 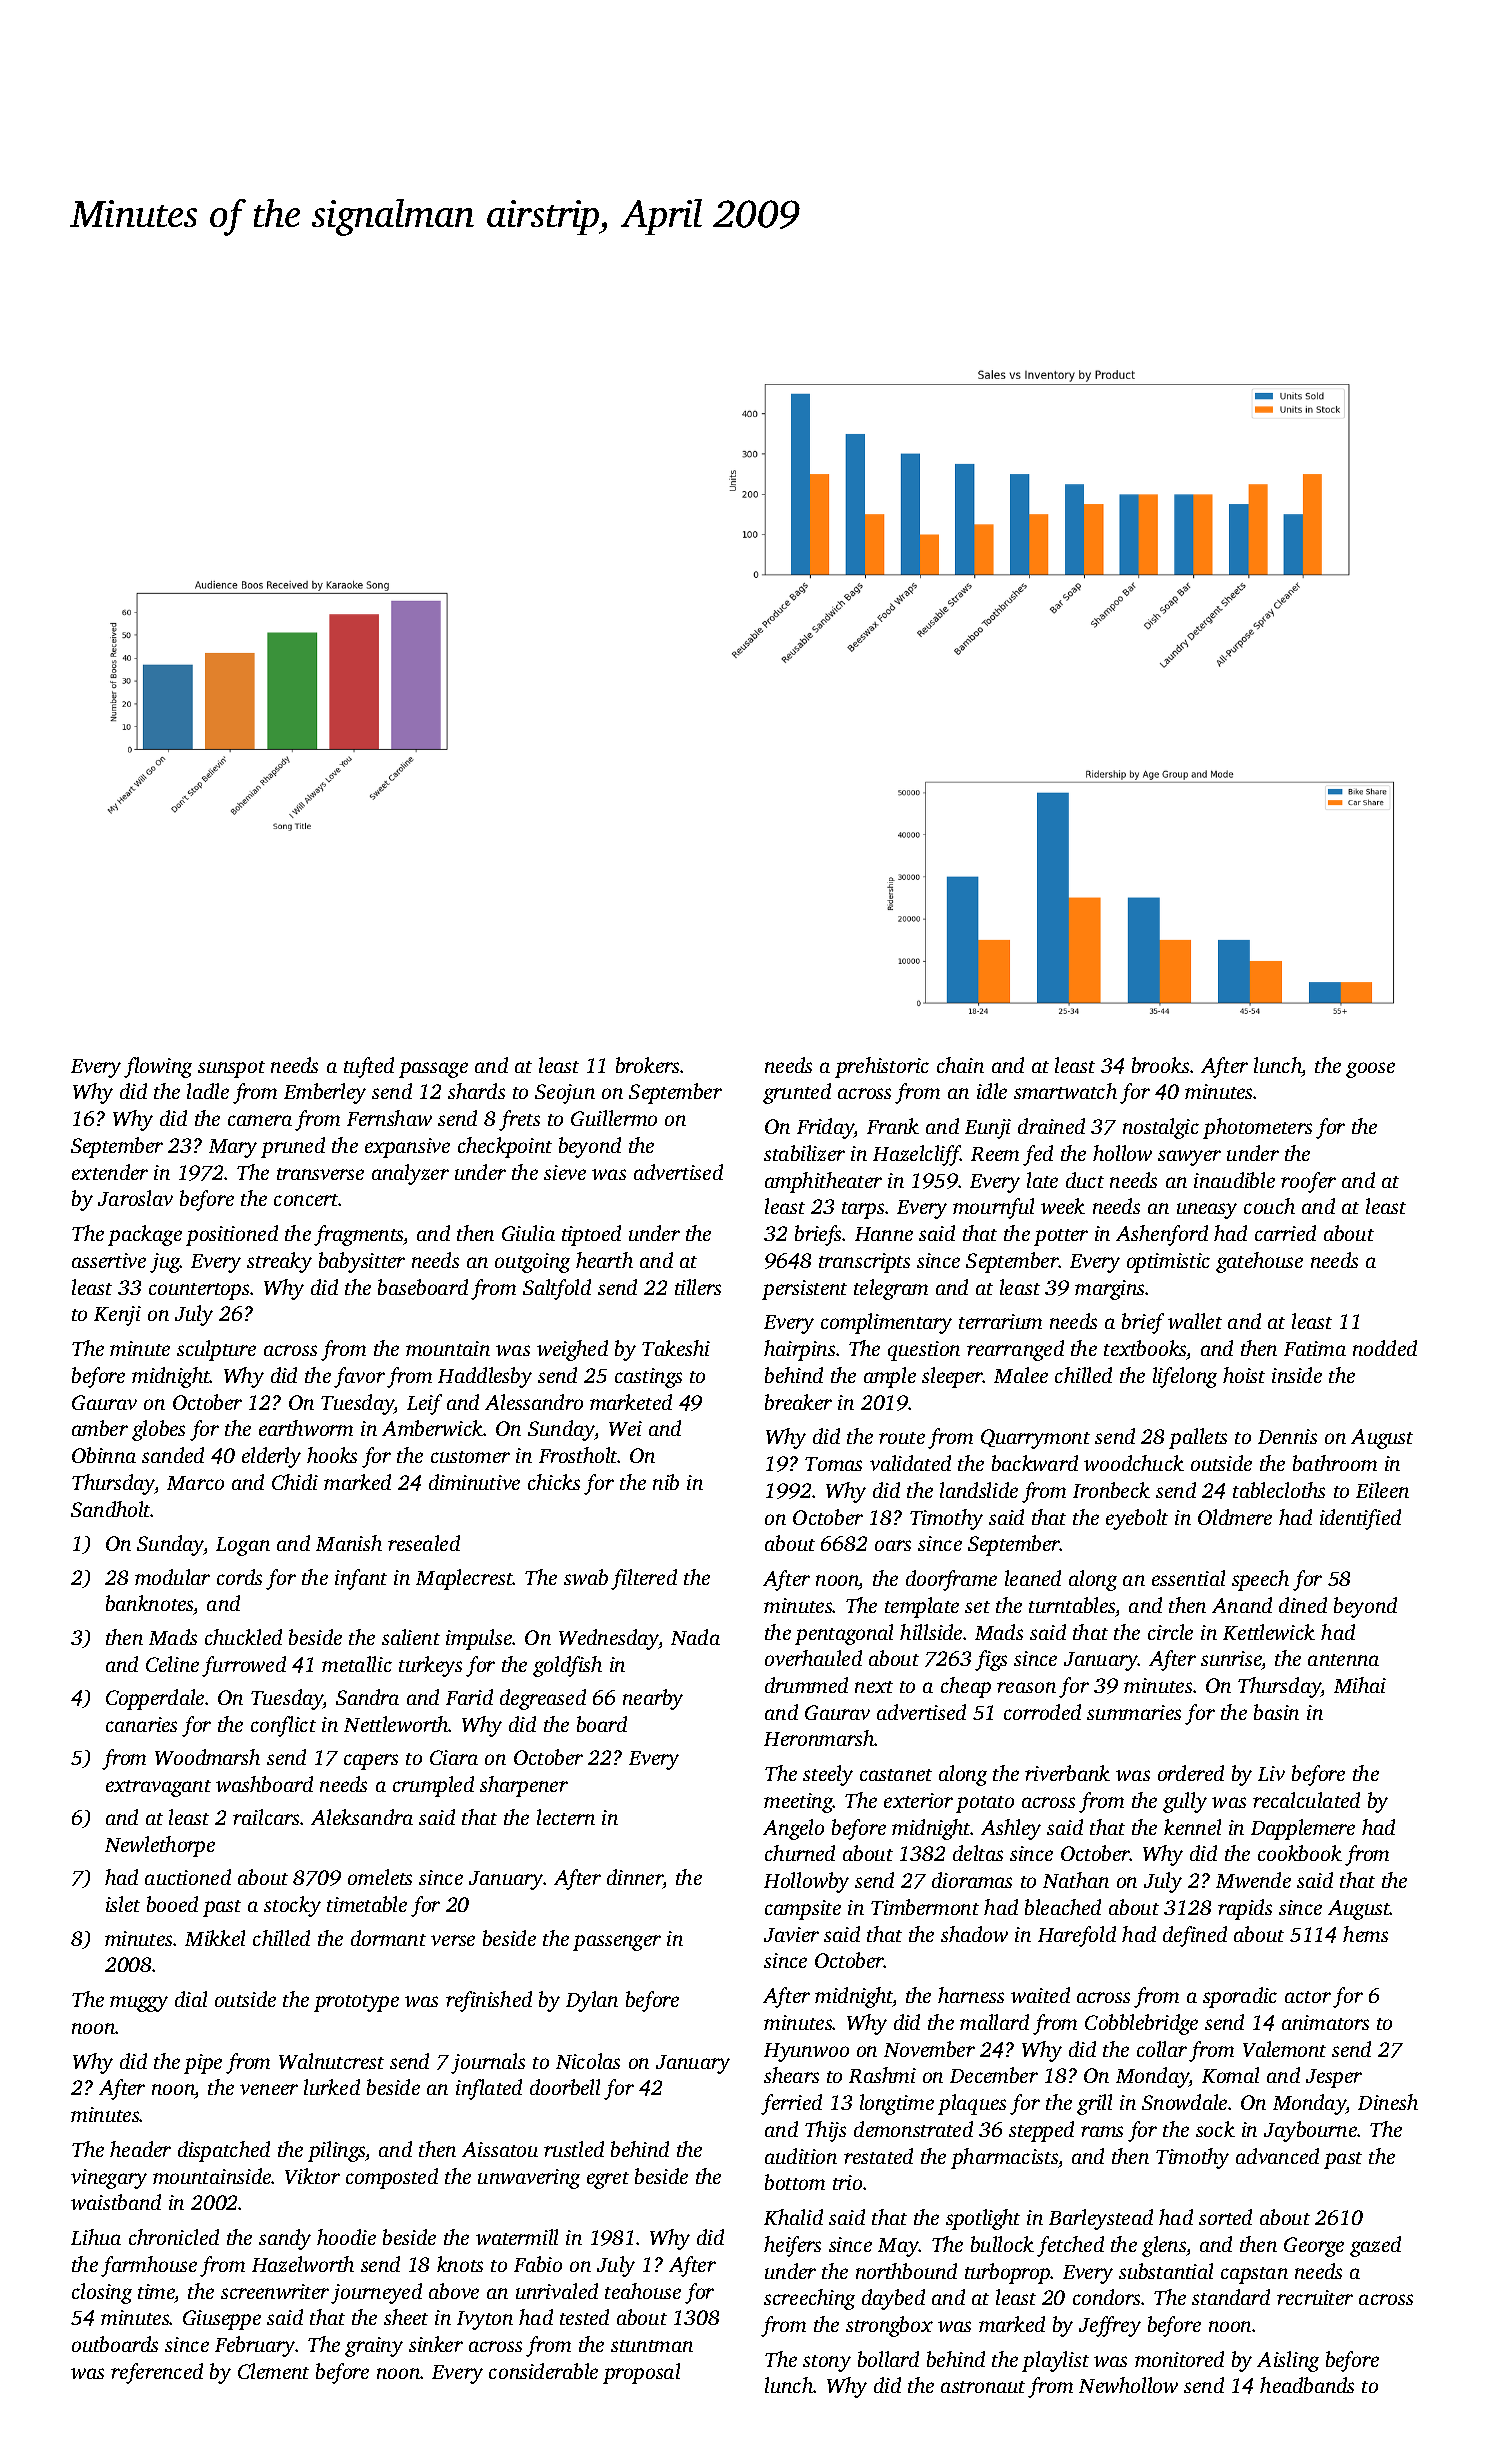 I want to click on Takeshi, so click(x=676, y=1348).
